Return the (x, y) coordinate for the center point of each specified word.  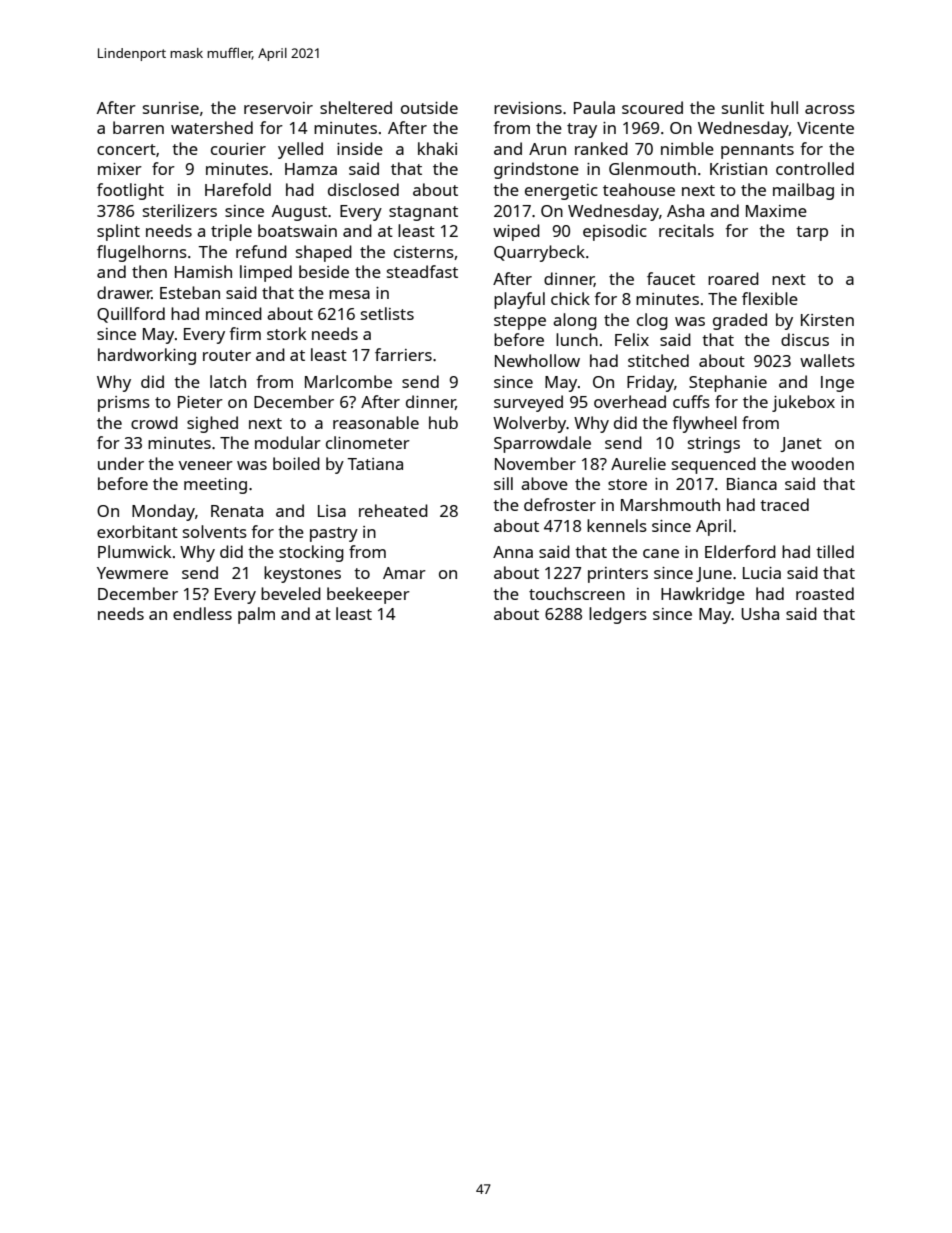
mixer (120, 169)
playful (519, 300)
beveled (291, 593)
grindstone (536, 170)
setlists (387, 313)
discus (805, 339)
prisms (124, 404)
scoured (652, 107)
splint (118, 232)
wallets (827, 360)
